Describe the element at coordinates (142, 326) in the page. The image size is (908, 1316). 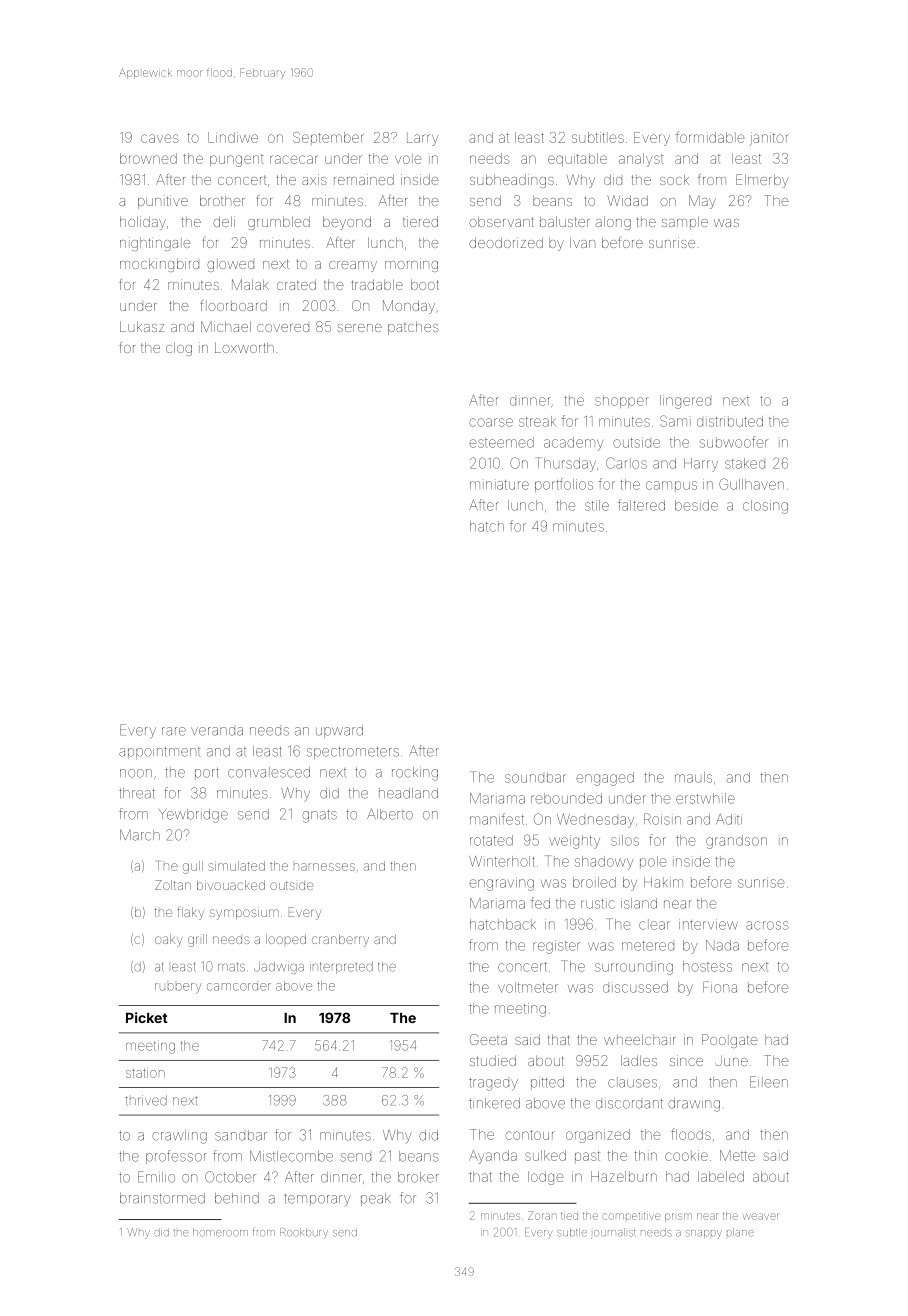
I see `Lukasz` at that location.
